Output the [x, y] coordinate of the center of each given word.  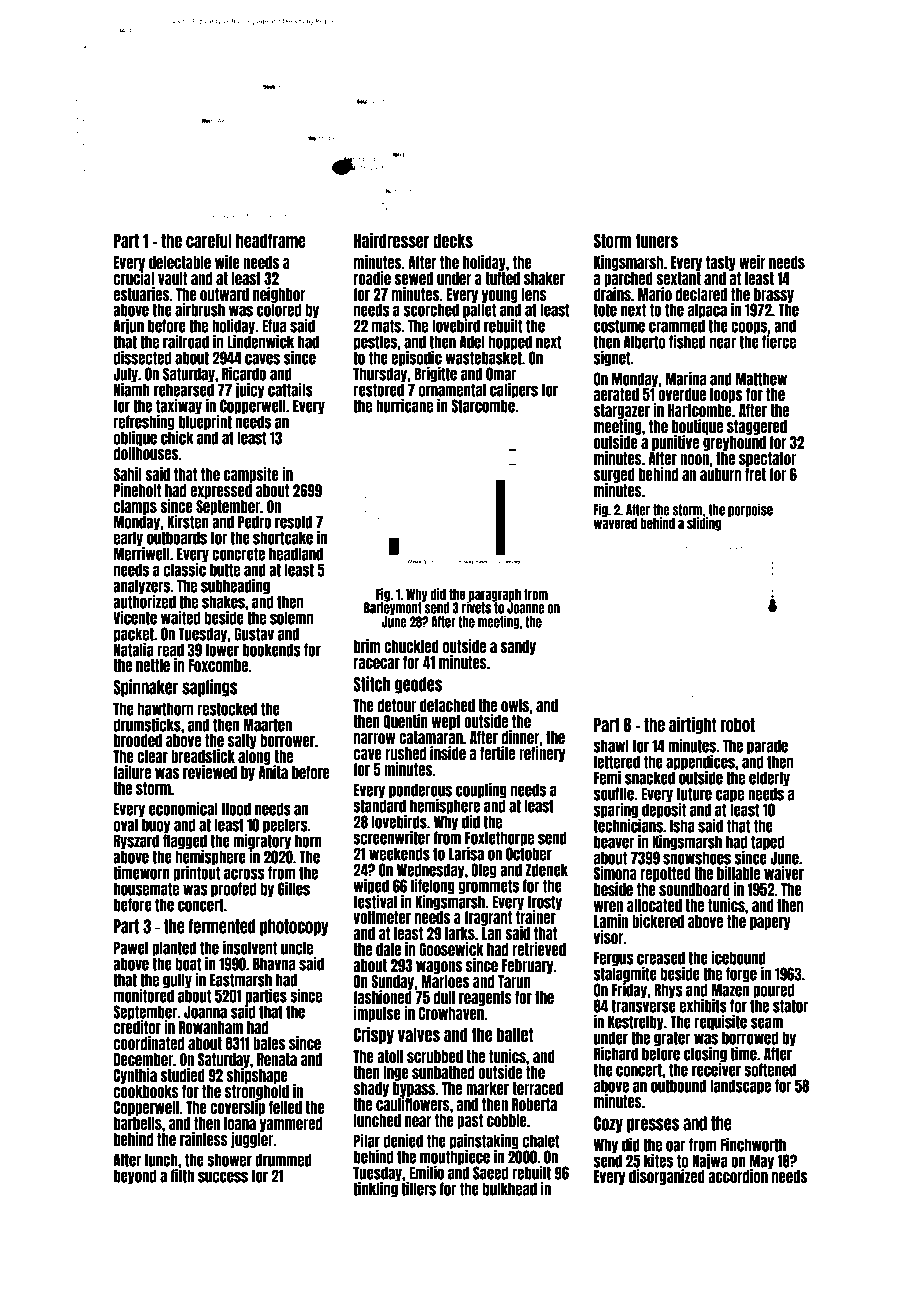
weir [752, 262]
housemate [146, 889]
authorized [144, 602]
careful [209, 240]
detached [447, 705]
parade [767, 747]
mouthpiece [455, 1157]
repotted [666, 874]
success [223, 1177]
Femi [607, 777]
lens [534, 294]
